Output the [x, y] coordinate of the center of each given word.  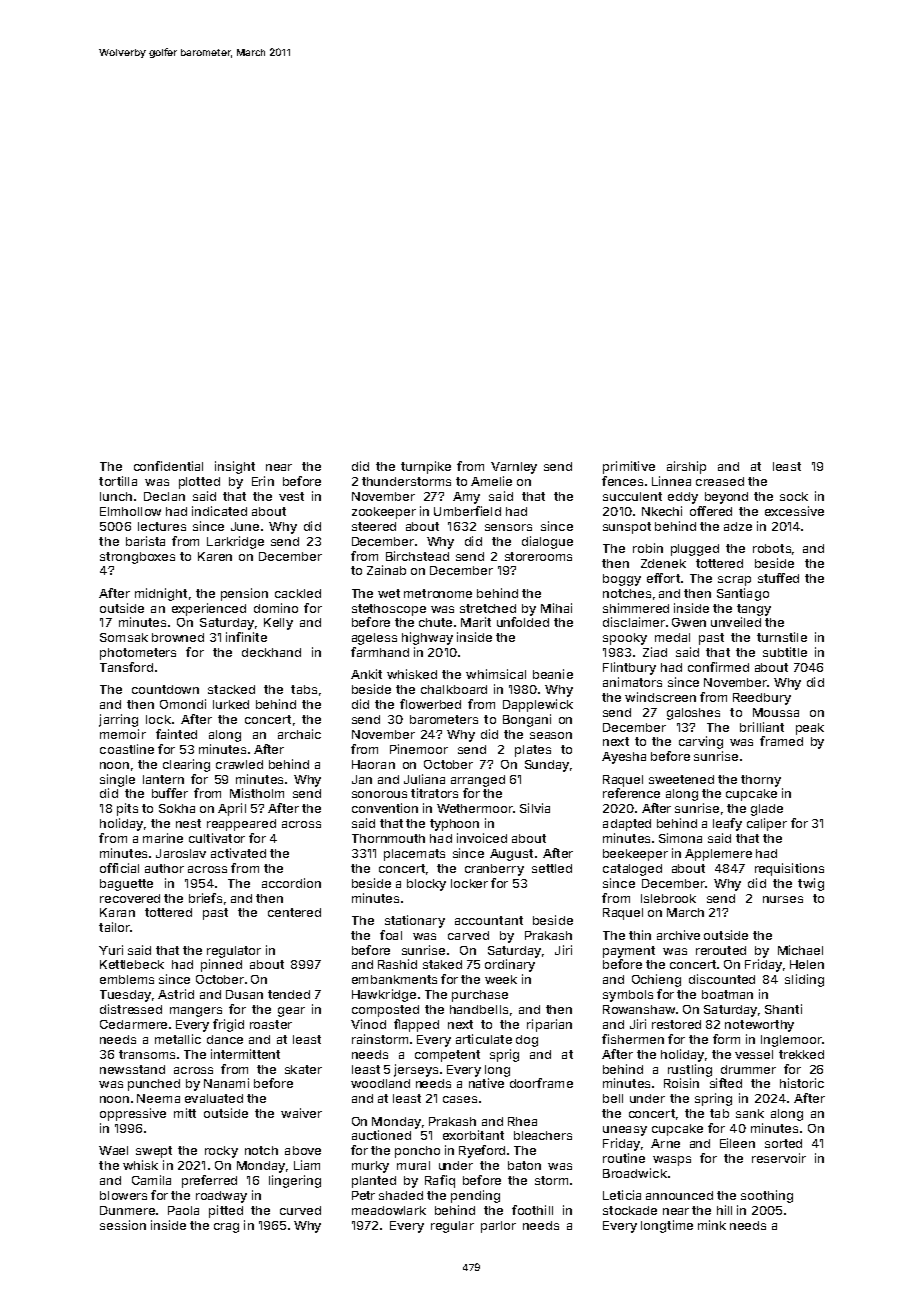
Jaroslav [181, 853]
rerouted [721, 950]
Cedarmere [133, 1024]
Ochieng [656, 980]
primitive [629, 467]
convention [385, 808]
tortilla [118, 481]
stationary [415, 921]
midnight [161, 594]
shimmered [636, 608]
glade [767, 810]
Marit [476, 622]
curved [300, 1210]
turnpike [426, 467]
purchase [480, 996]
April [232, 809]
